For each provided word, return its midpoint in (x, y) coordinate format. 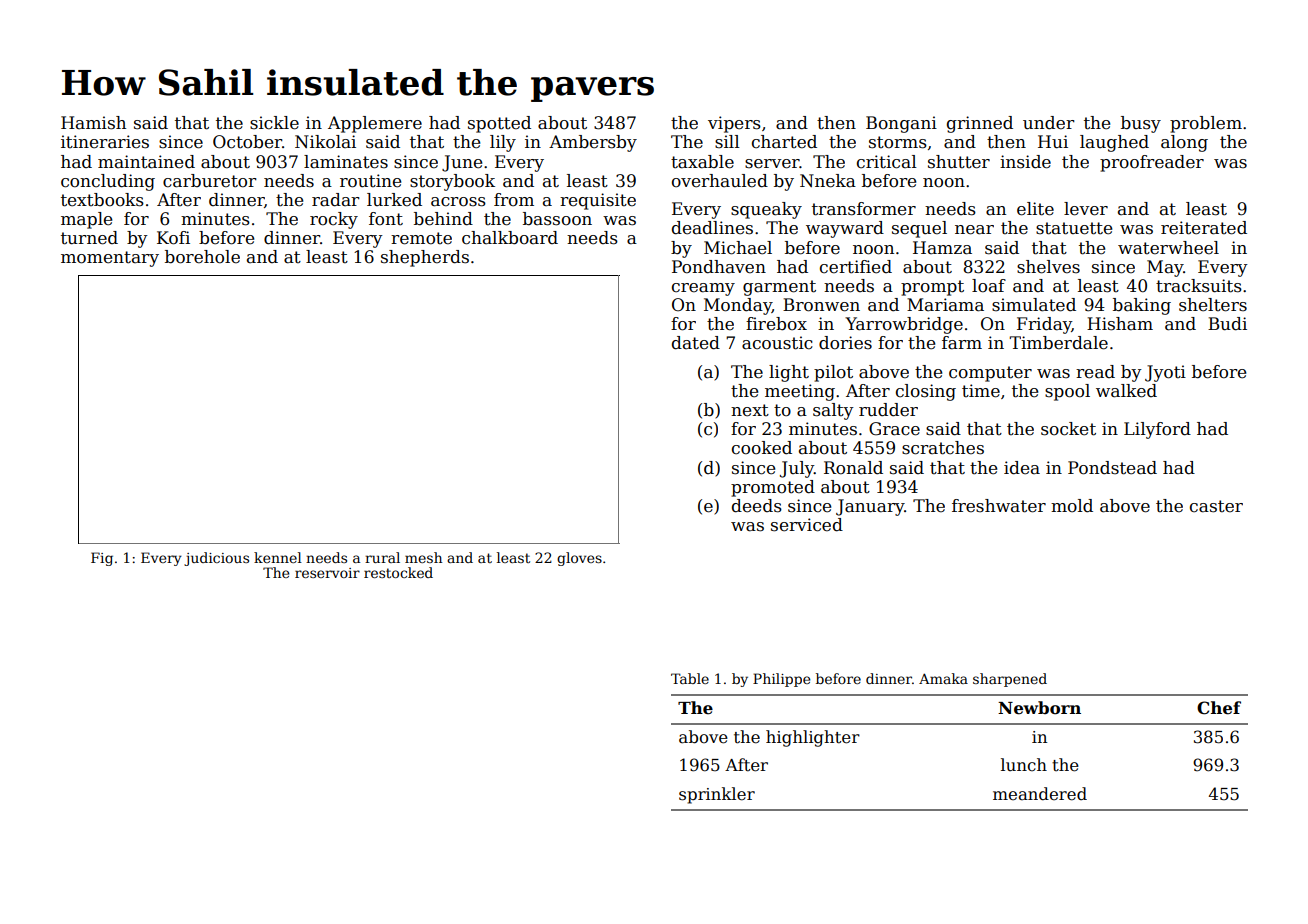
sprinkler (717, 795)
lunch (1024, 764)
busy (1141, 124)
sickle (274, 123)
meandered (1040, 794)
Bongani (901, 124)
